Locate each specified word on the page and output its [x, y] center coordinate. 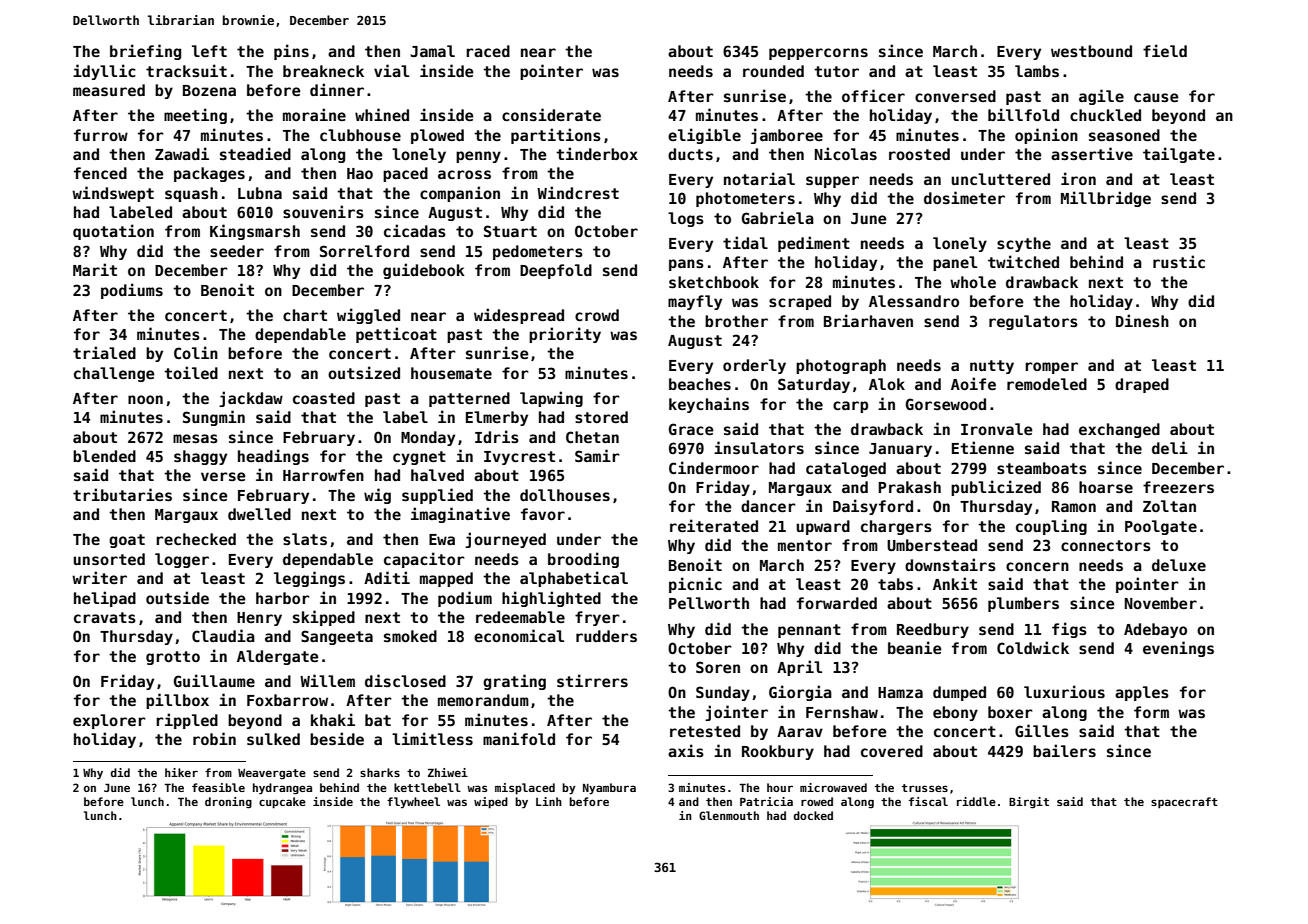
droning [228, 803]
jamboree [787, 136]
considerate [551, 114]
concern [1037, 566]
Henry [259, 619]
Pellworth [709, 603]
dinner [337, 89]
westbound [1091, 51]
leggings [309, 579]
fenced [100, 173]
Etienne [983, 447]
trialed [104, 352]
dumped [959, 693]
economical [519, 635]
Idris [497, 436]
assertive [1092, 153]
